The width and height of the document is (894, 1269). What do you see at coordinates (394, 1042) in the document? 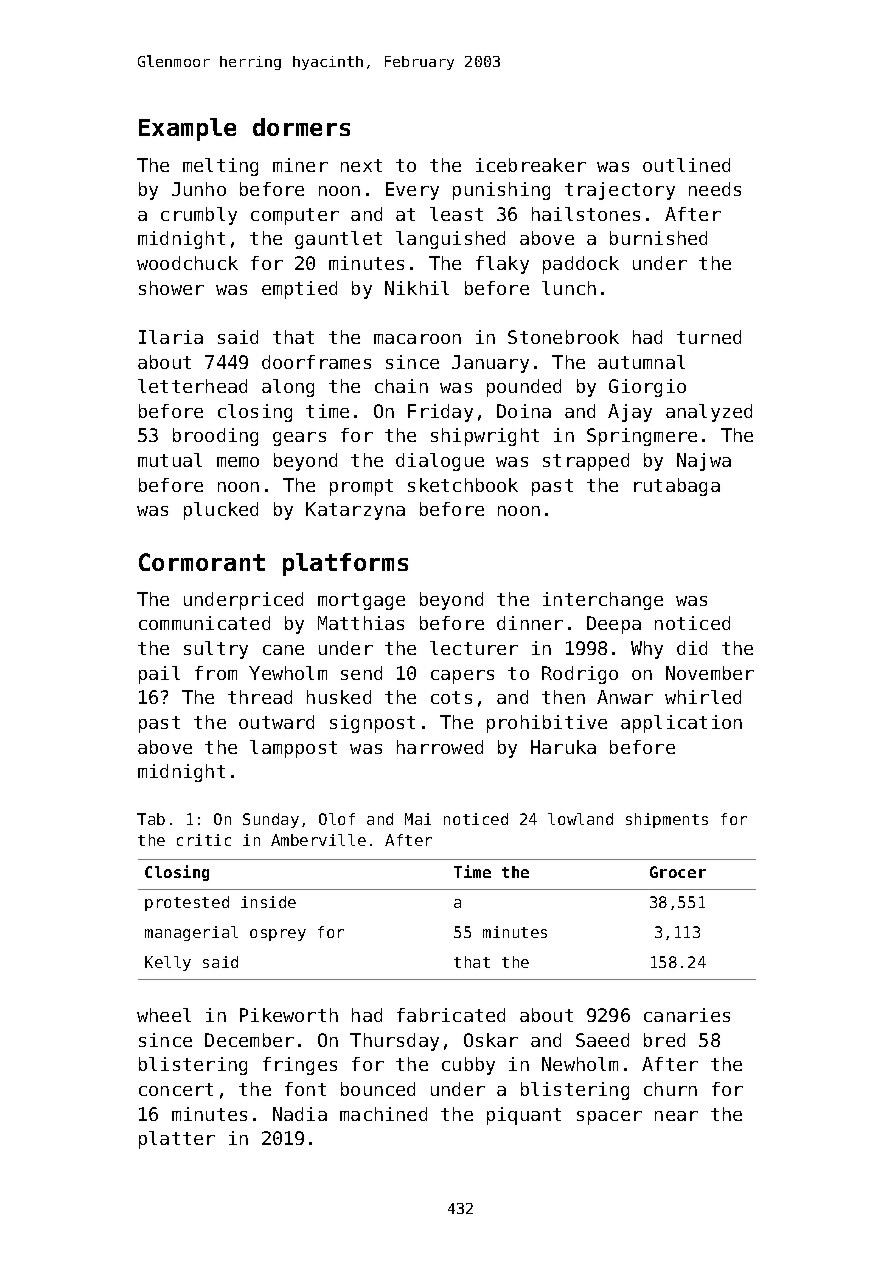
I see `Thursday` at bounding box center [394, 1042].
